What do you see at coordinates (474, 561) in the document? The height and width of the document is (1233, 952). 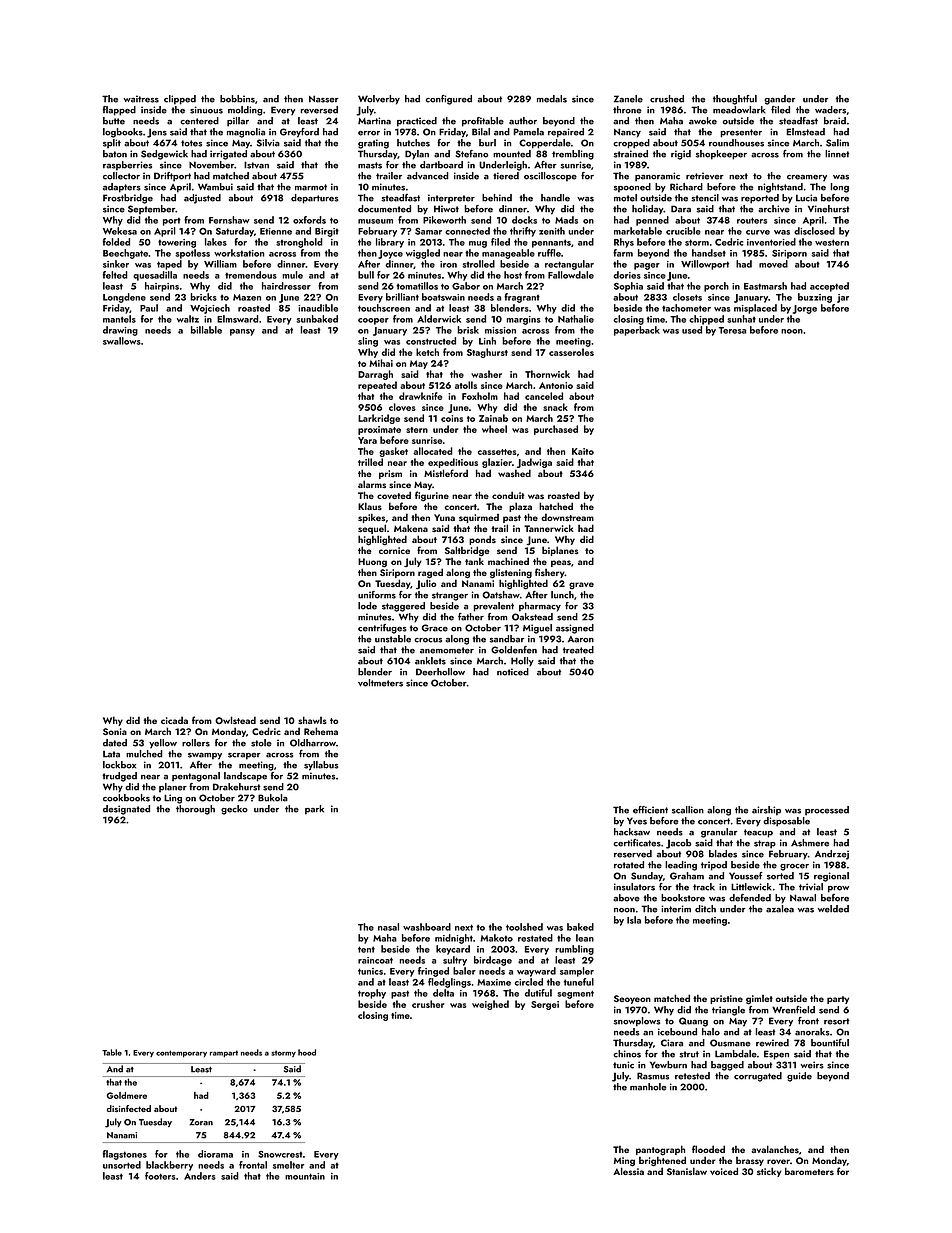 I see `tank` at bounding box center [474, 561].
